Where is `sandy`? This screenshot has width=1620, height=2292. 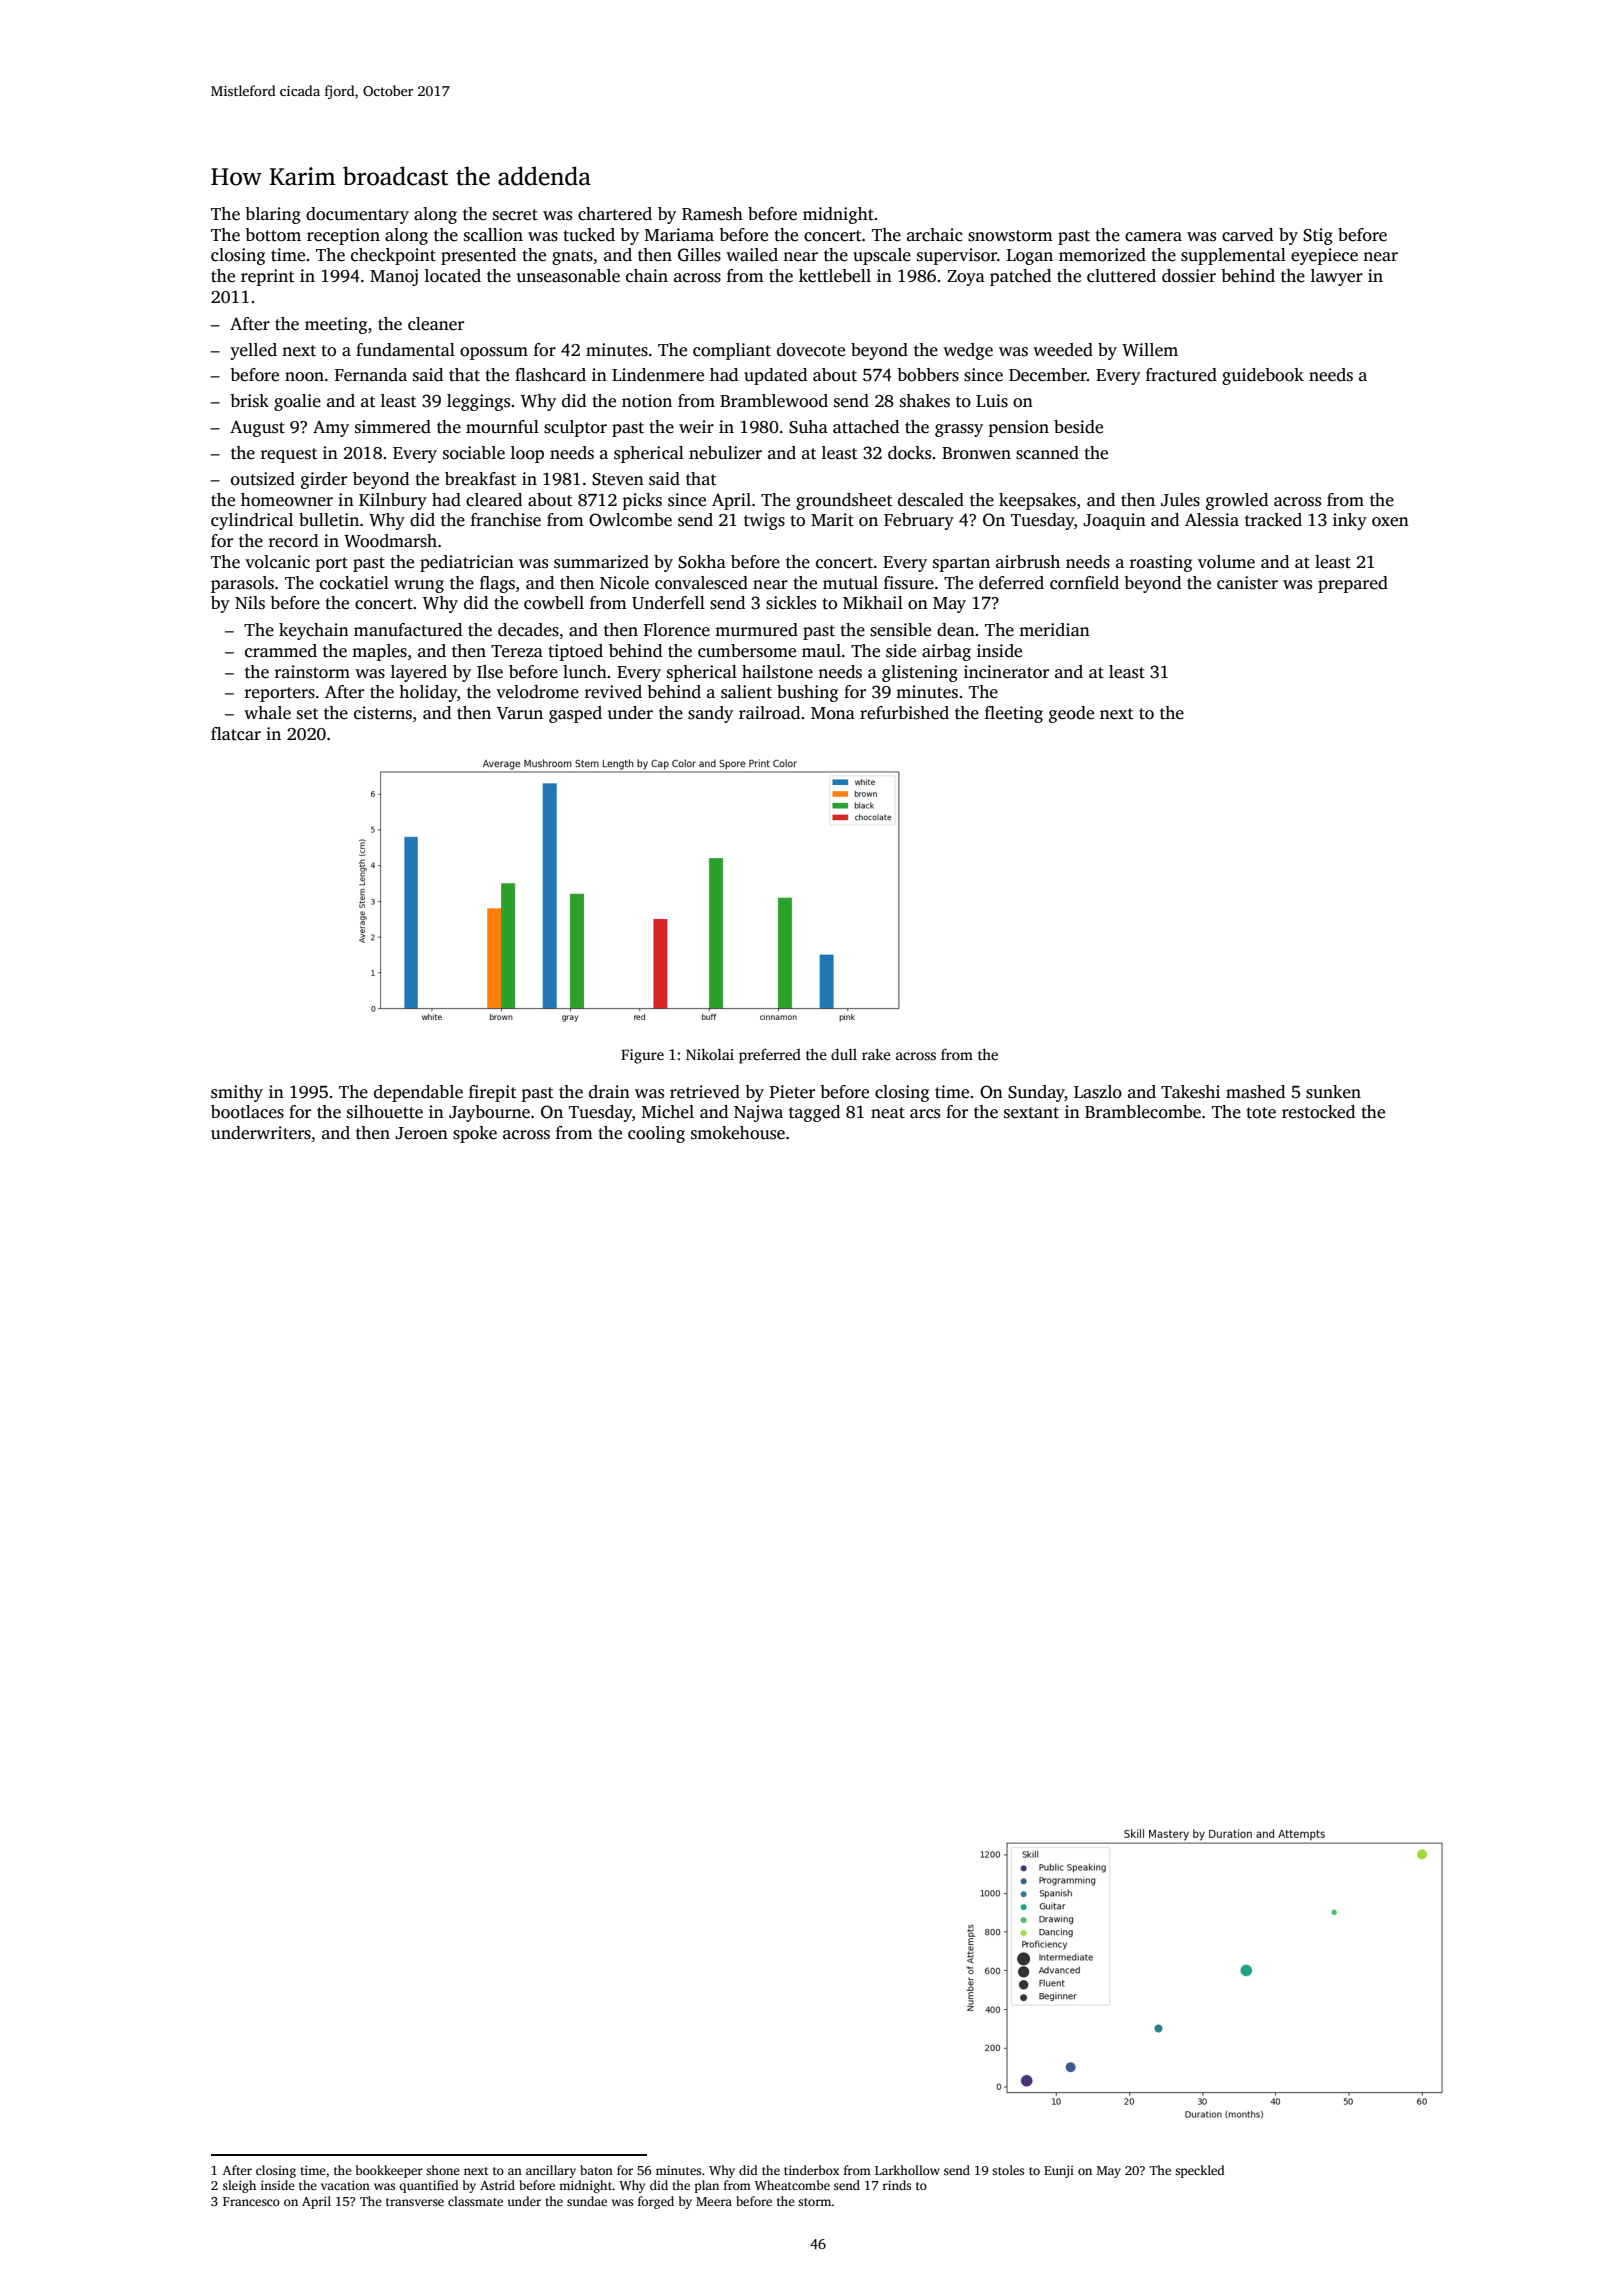 sandy is located at coordinates (710, 714).
